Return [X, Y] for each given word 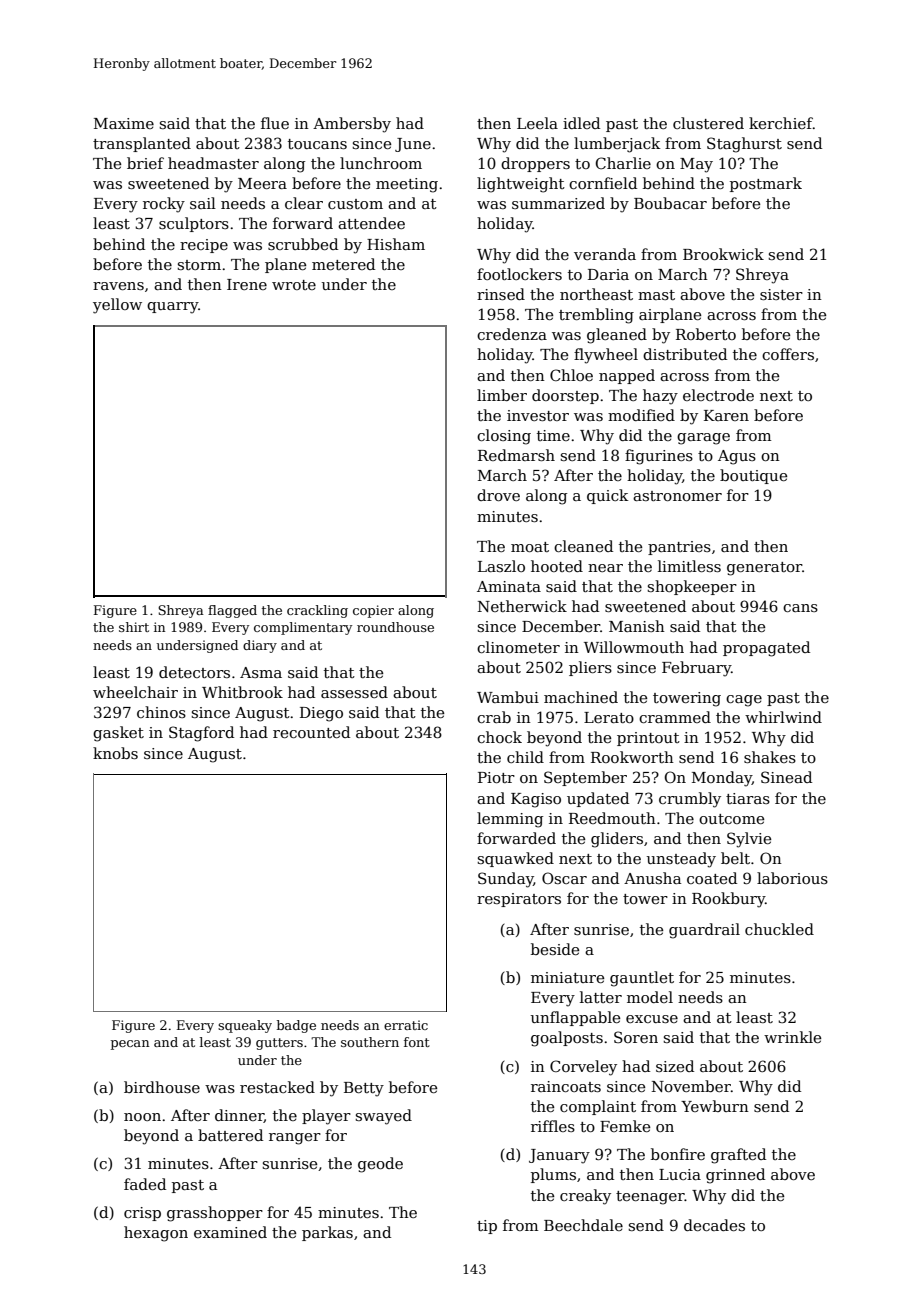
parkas [327, 1233]
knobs [115, 753]
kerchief [781, 123]
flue [275, 123]
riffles [553, 1126]
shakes [770, 757]
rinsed [501, 294]
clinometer [518, 647]
